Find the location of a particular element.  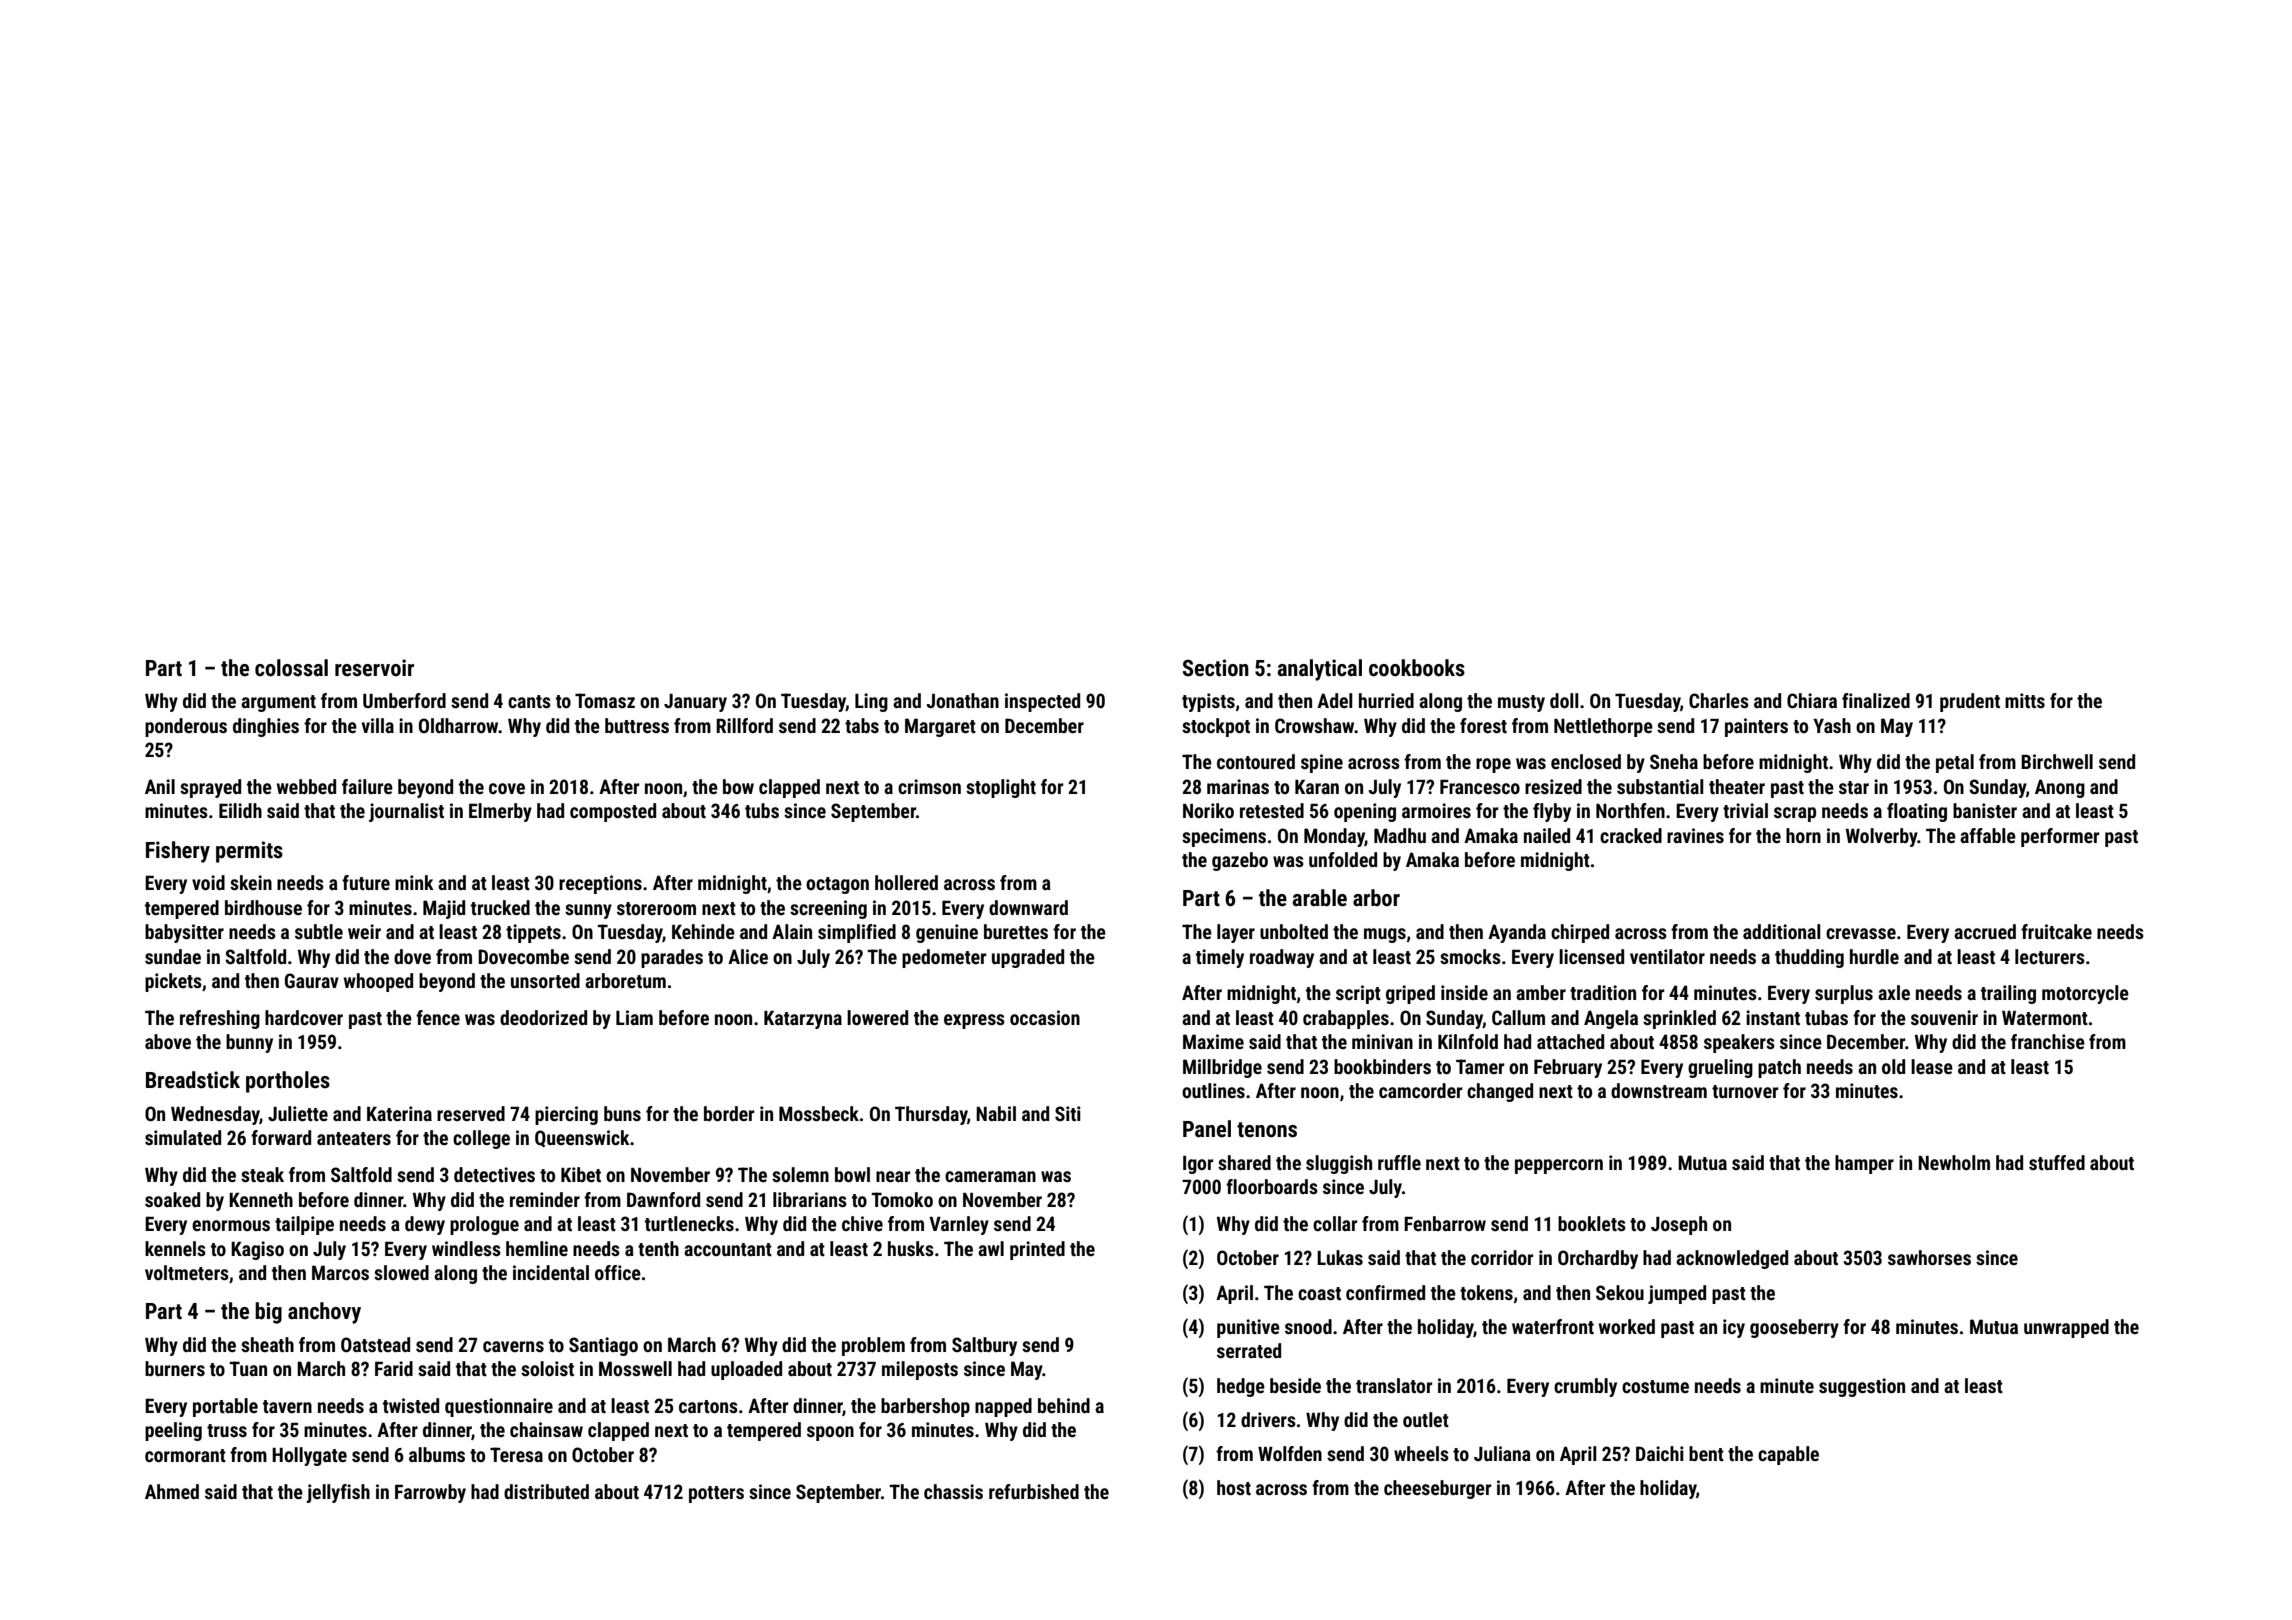

Section is located at coordinates (1216, 668).
